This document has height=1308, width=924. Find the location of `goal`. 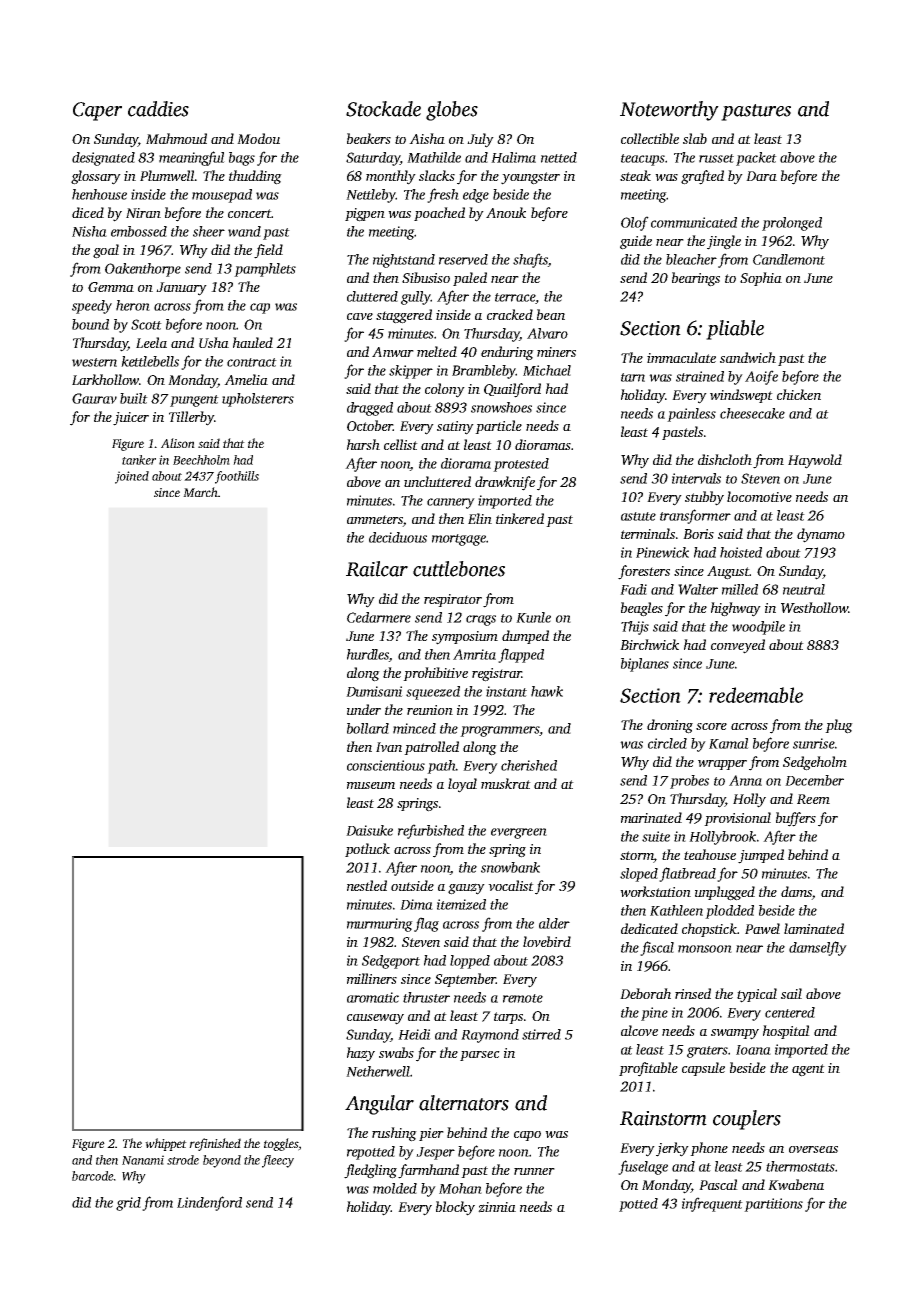

goal is located at coordinates (106, 251).
